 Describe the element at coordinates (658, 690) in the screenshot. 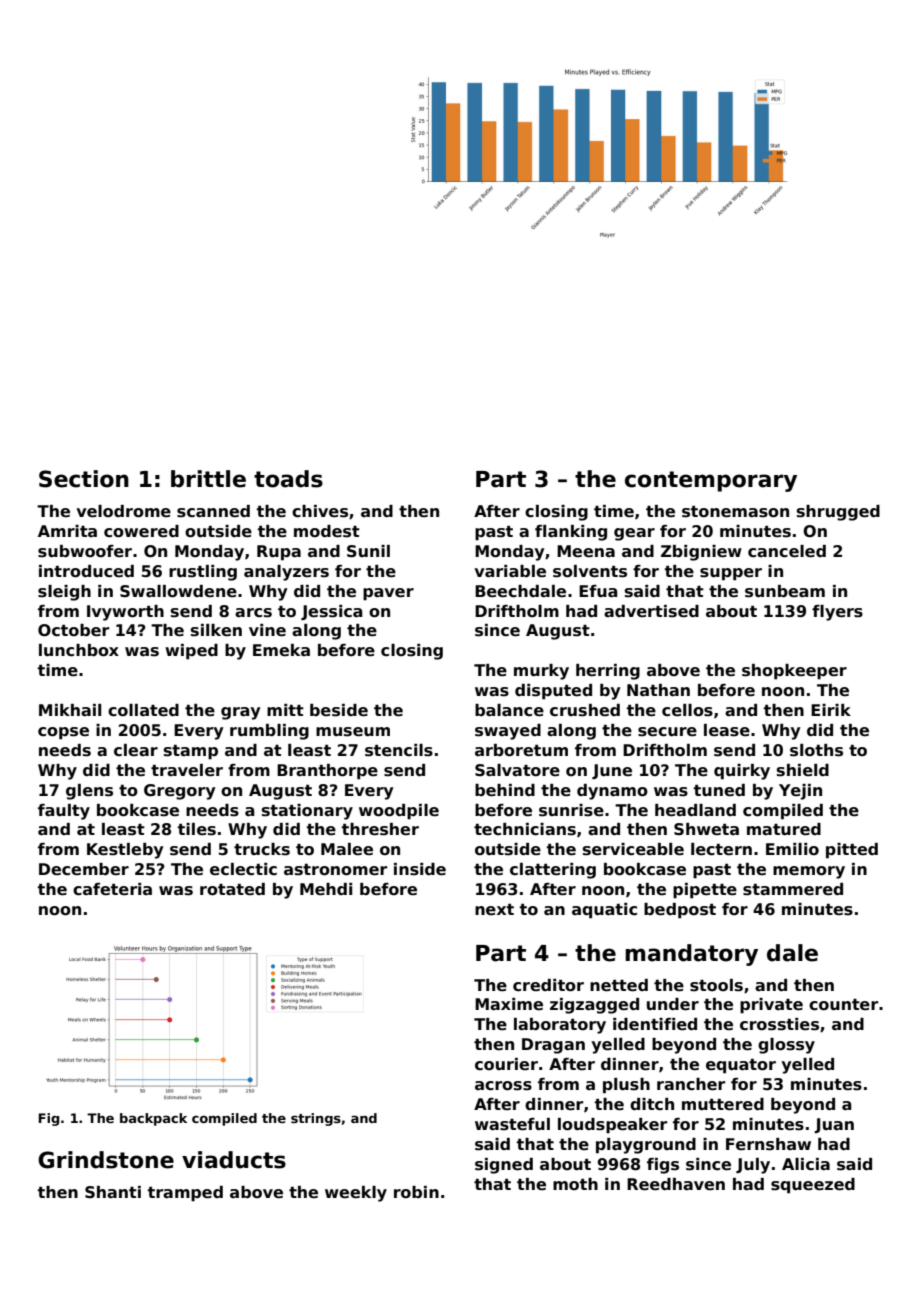

I see `Nathan` at that location.
